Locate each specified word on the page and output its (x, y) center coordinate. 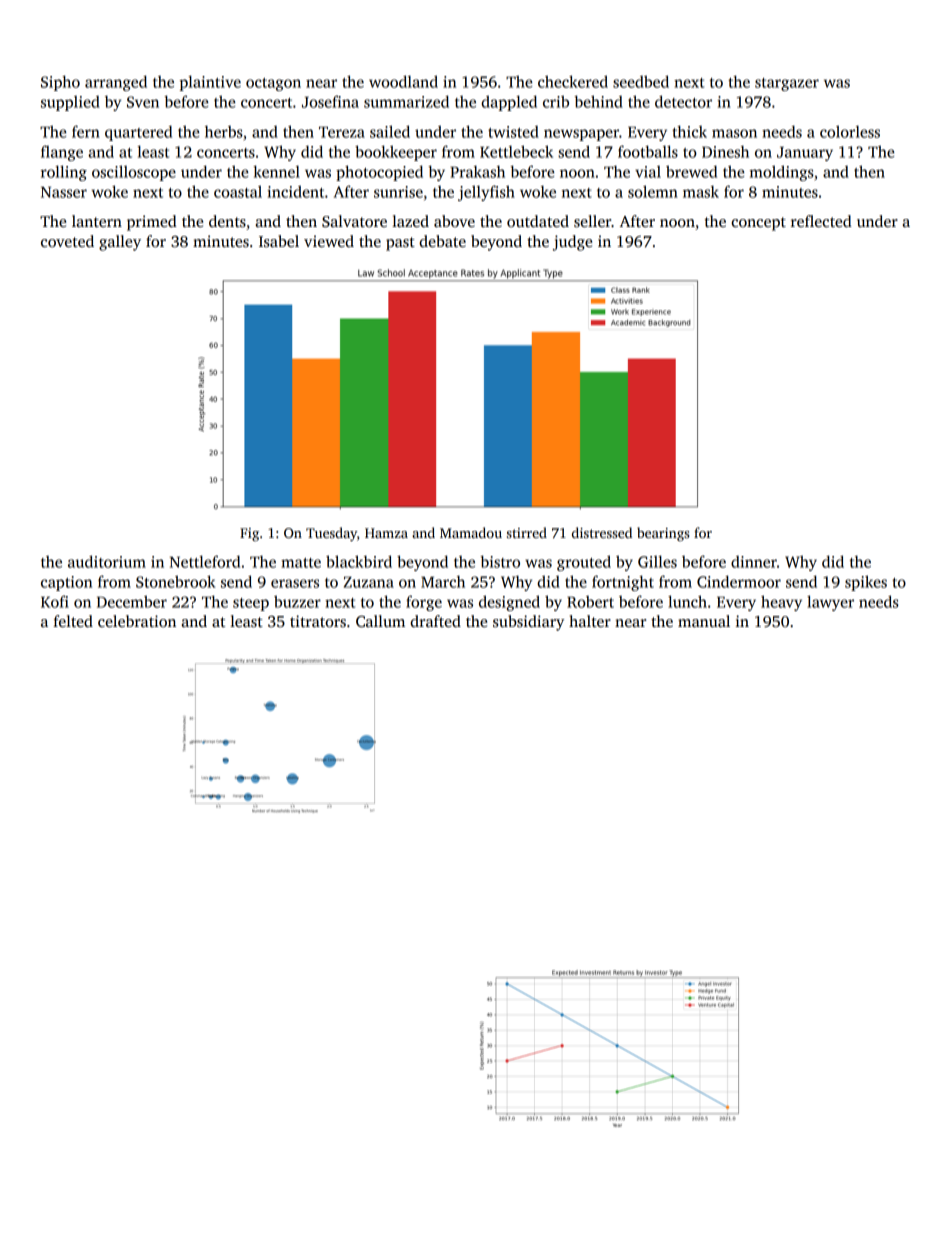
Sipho (60, 83)
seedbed (641, 81)
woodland (403, 81)
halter (590, 621)
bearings (663, 534)
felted (73, 621)
